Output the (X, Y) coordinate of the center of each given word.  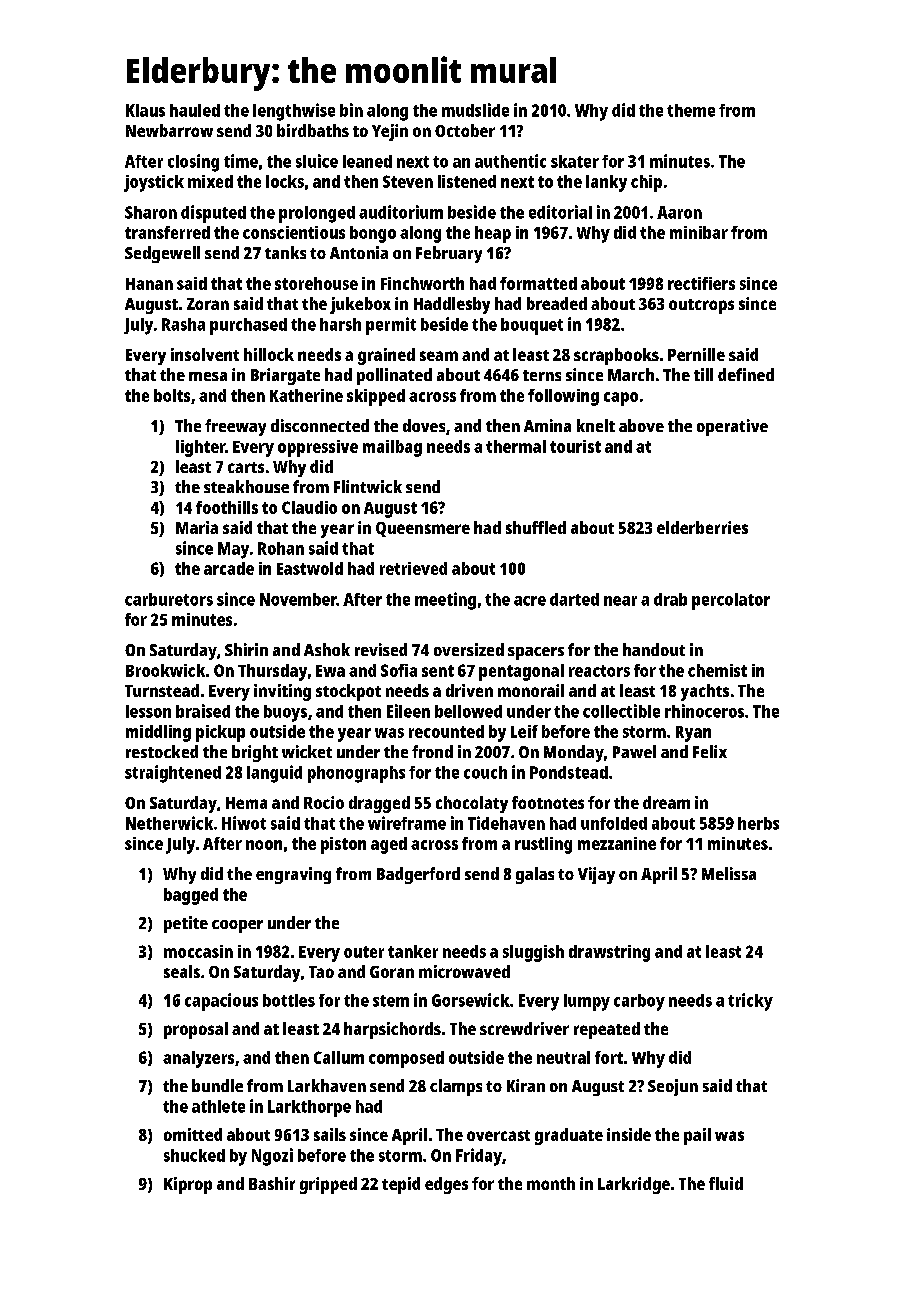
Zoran (208, 304)
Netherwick (169, 823)
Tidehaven (506, 823)
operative (732, 427)
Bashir (272, 1183)
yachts (705, 692)
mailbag (392, 448)
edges (446, 1185)
